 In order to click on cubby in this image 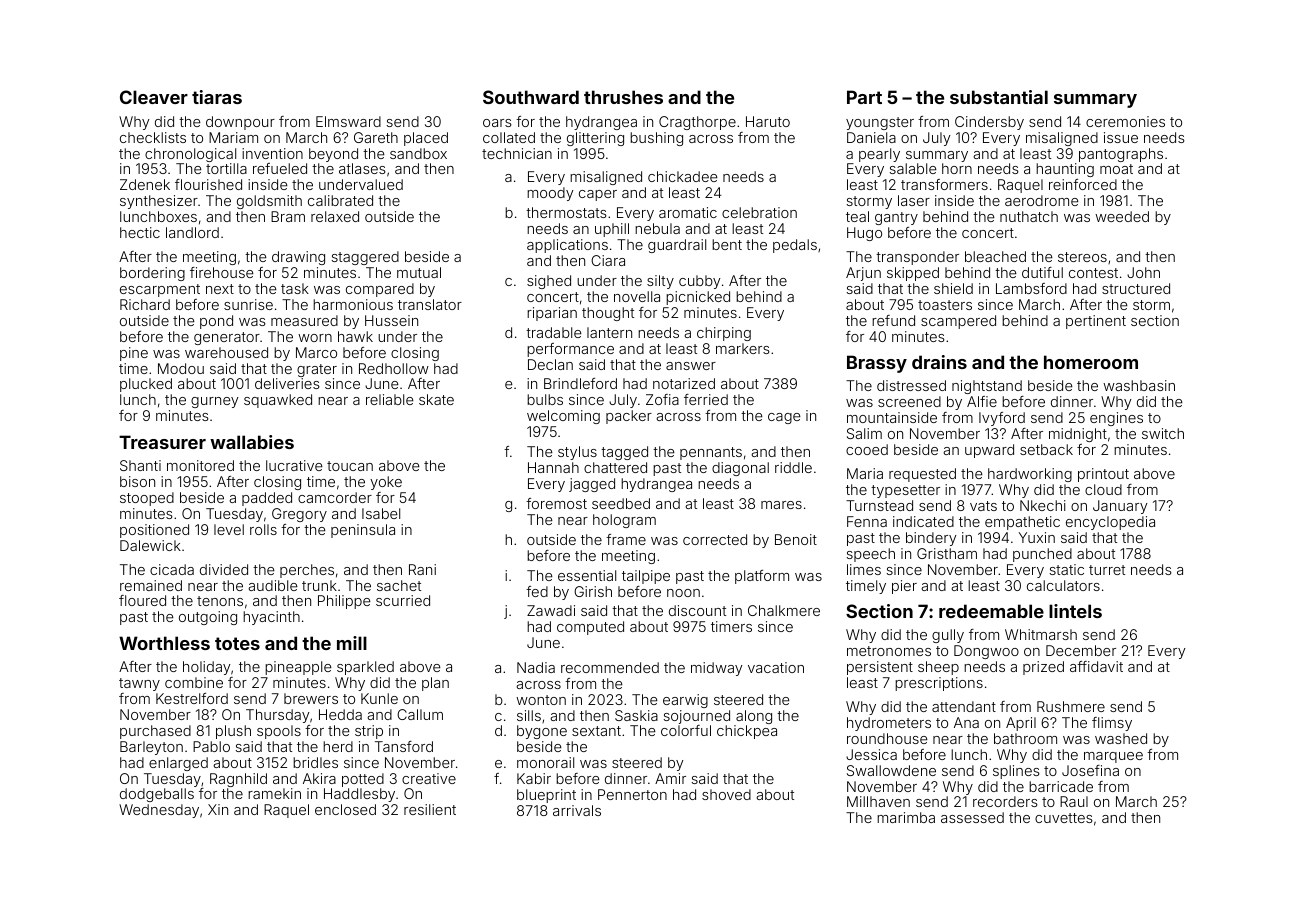, I will do `click(700, 282)`.
